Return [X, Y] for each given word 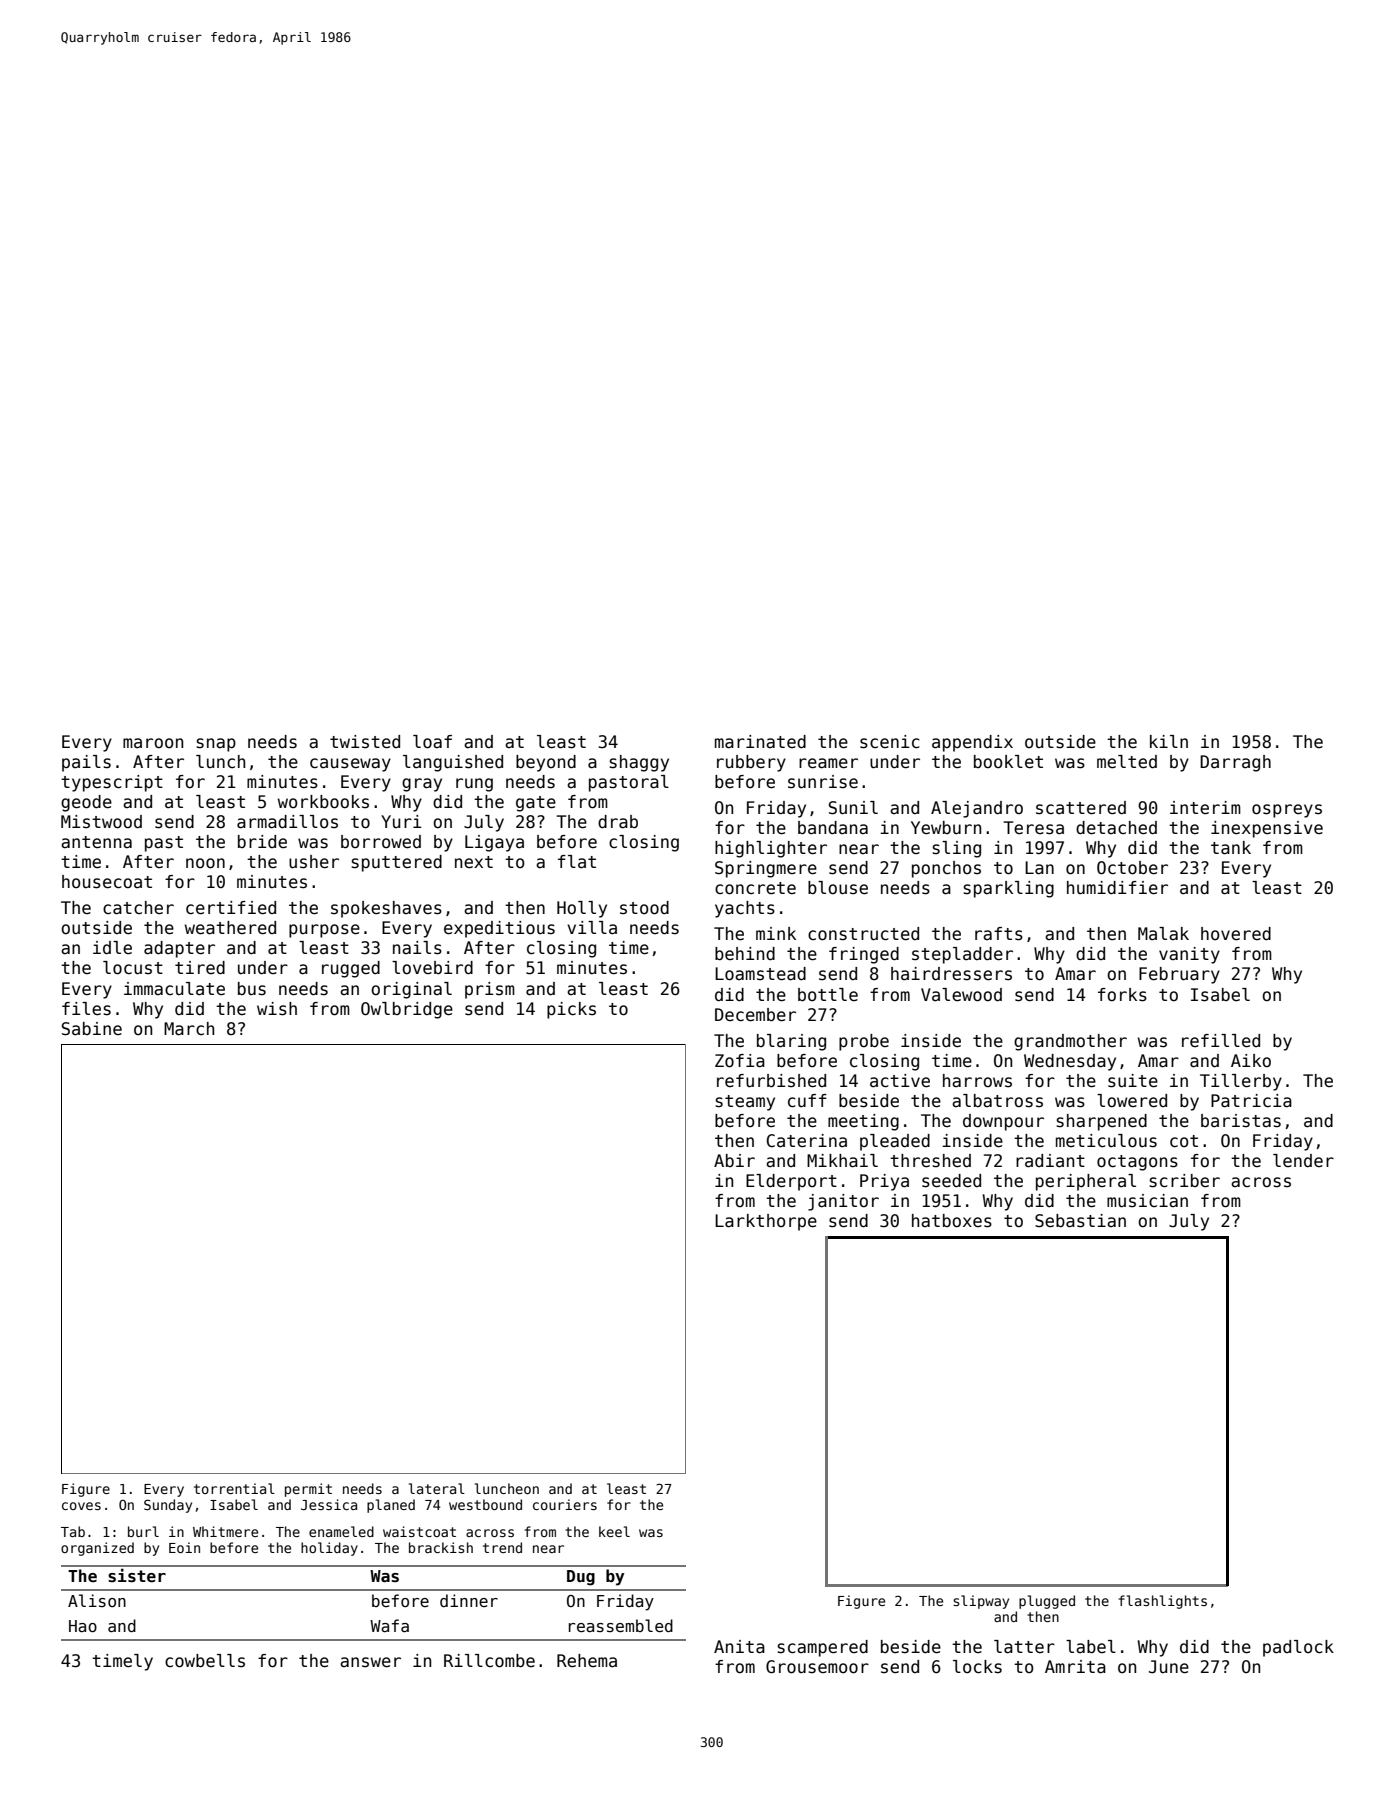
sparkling [1008, 889]
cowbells [205, 1661]
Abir [734, 1160]
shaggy [639, 763]
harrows [977, 1081]
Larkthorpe [766, 1222]
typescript [112, 783]
